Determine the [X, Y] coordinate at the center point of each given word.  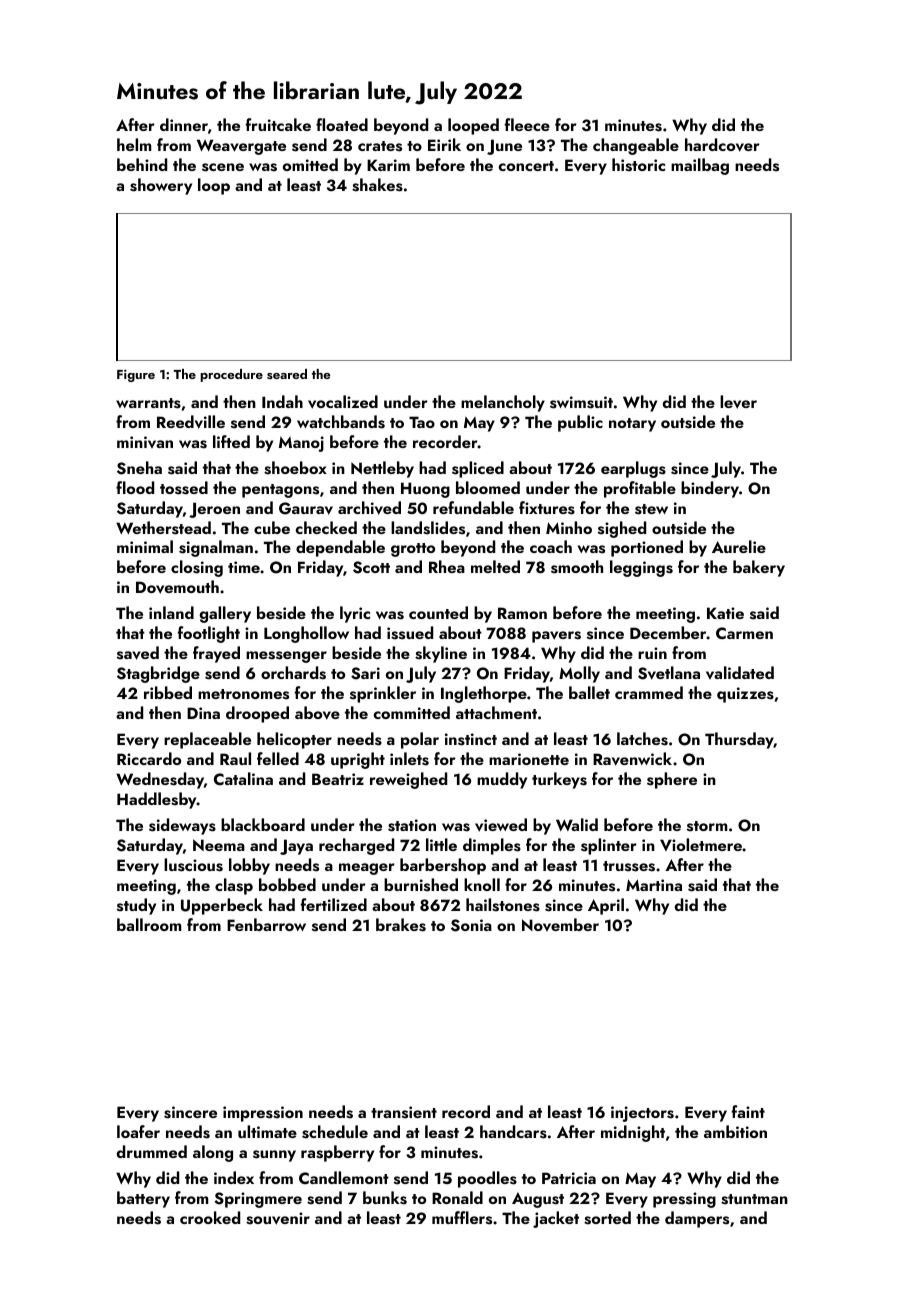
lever [738, 402]
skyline [441, 654]
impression [263, 1114]
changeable [636, 146]
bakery [759, 568]
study [136, 906]
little [441, 844]
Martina [654, 885]
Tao [422, 422]
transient [404, 1112]
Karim [388, 165]
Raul [235, 758]
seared [287, 374]
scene [223, 167]
